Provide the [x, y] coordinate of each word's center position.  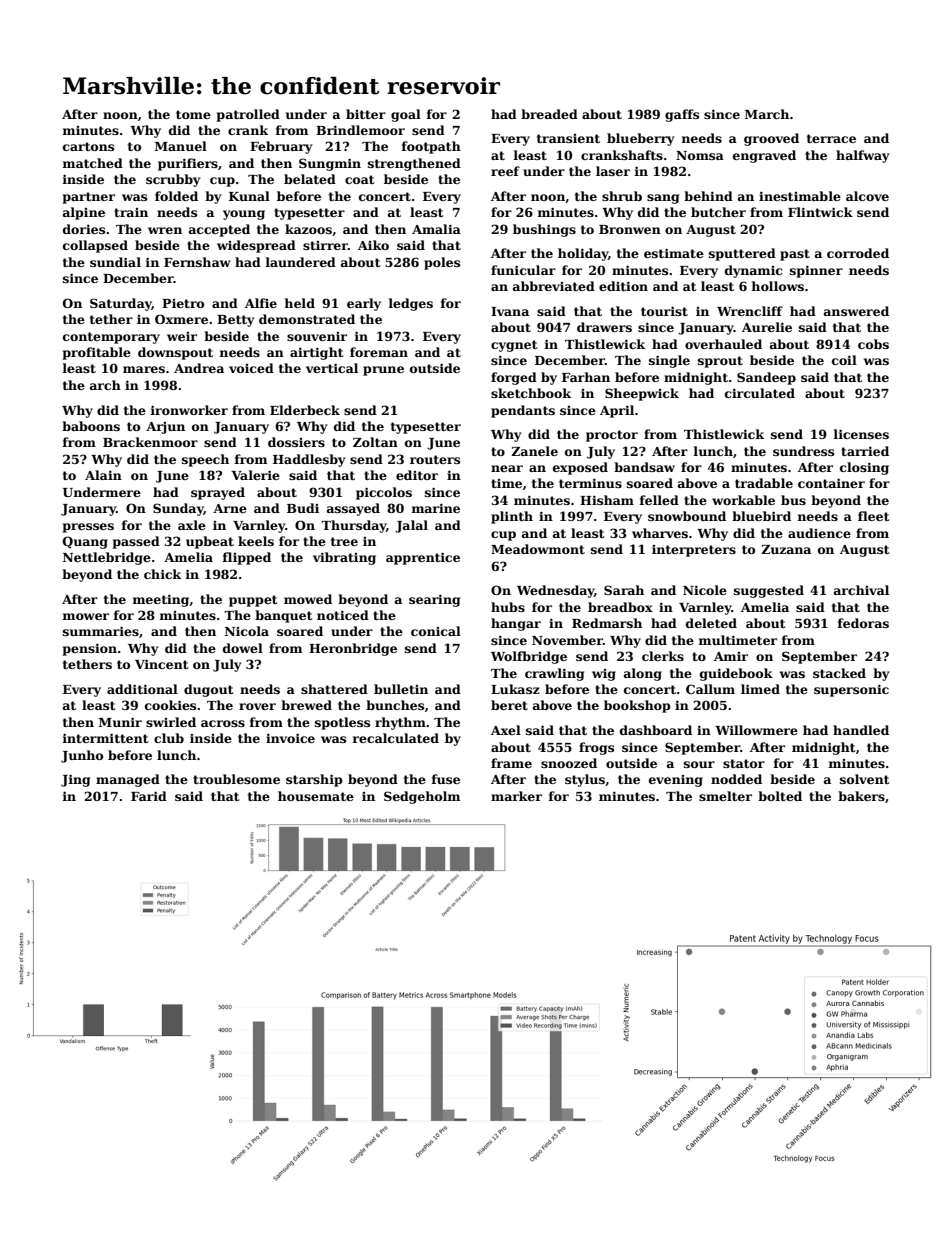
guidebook [736, 674]
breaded [549, 114]
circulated [760, 393]
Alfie [261, 303]
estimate [674, 253]
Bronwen [630, 229]
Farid [149, 796]
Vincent [162, 664]
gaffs [682, 115]
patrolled [248, 115]
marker [516, 796]
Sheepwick [642, 394]
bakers [861, 796]
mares [144, 369]
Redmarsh [607, 623]
